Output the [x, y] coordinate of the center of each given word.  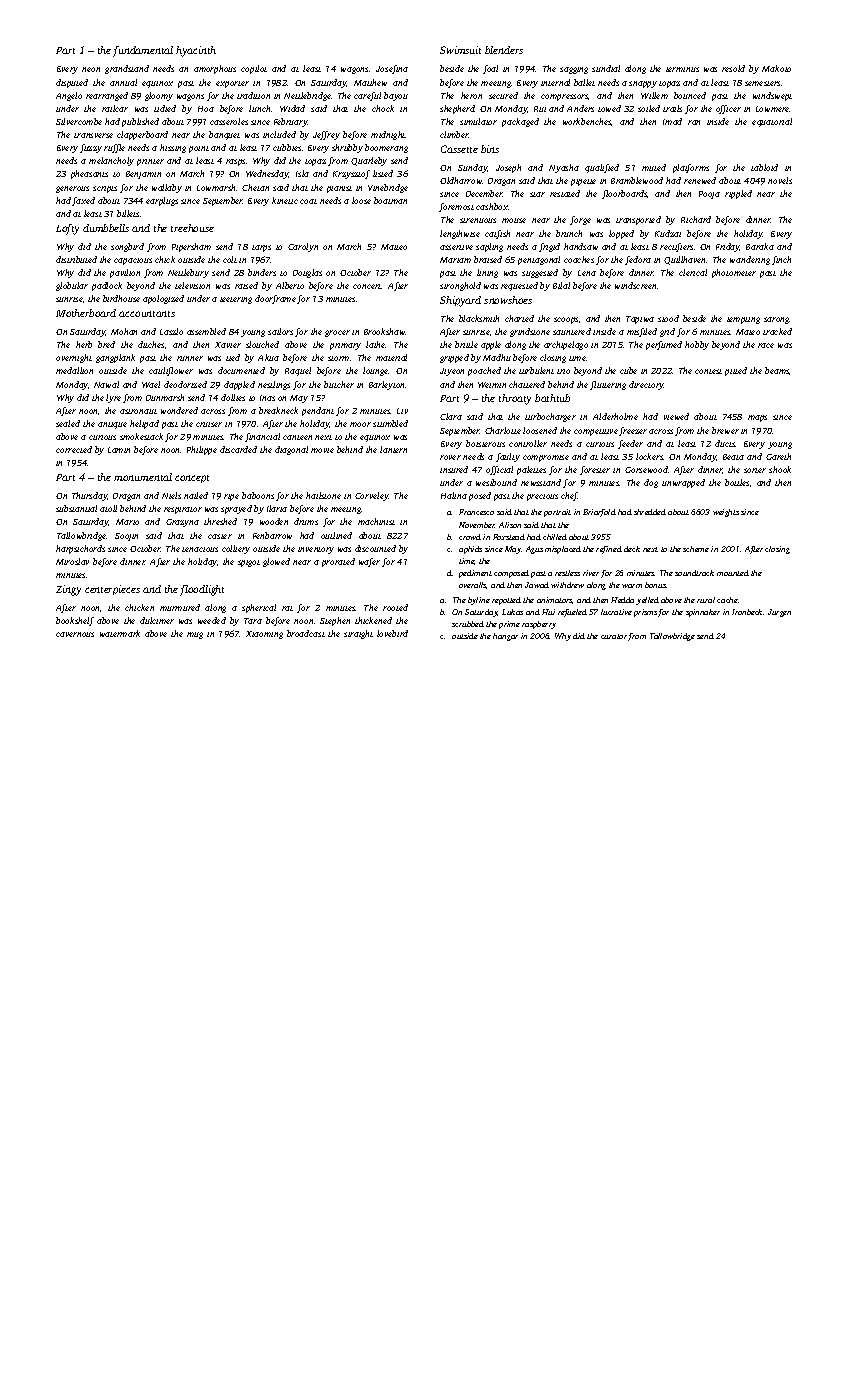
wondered [179, 410]
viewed [676, 416]
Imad [672, 121]
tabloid [764, 167]
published [140, 122]
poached [484, 371]
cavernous [75, 634]
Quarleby [369, 161]
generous [72, 189]
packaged [520, 122]
